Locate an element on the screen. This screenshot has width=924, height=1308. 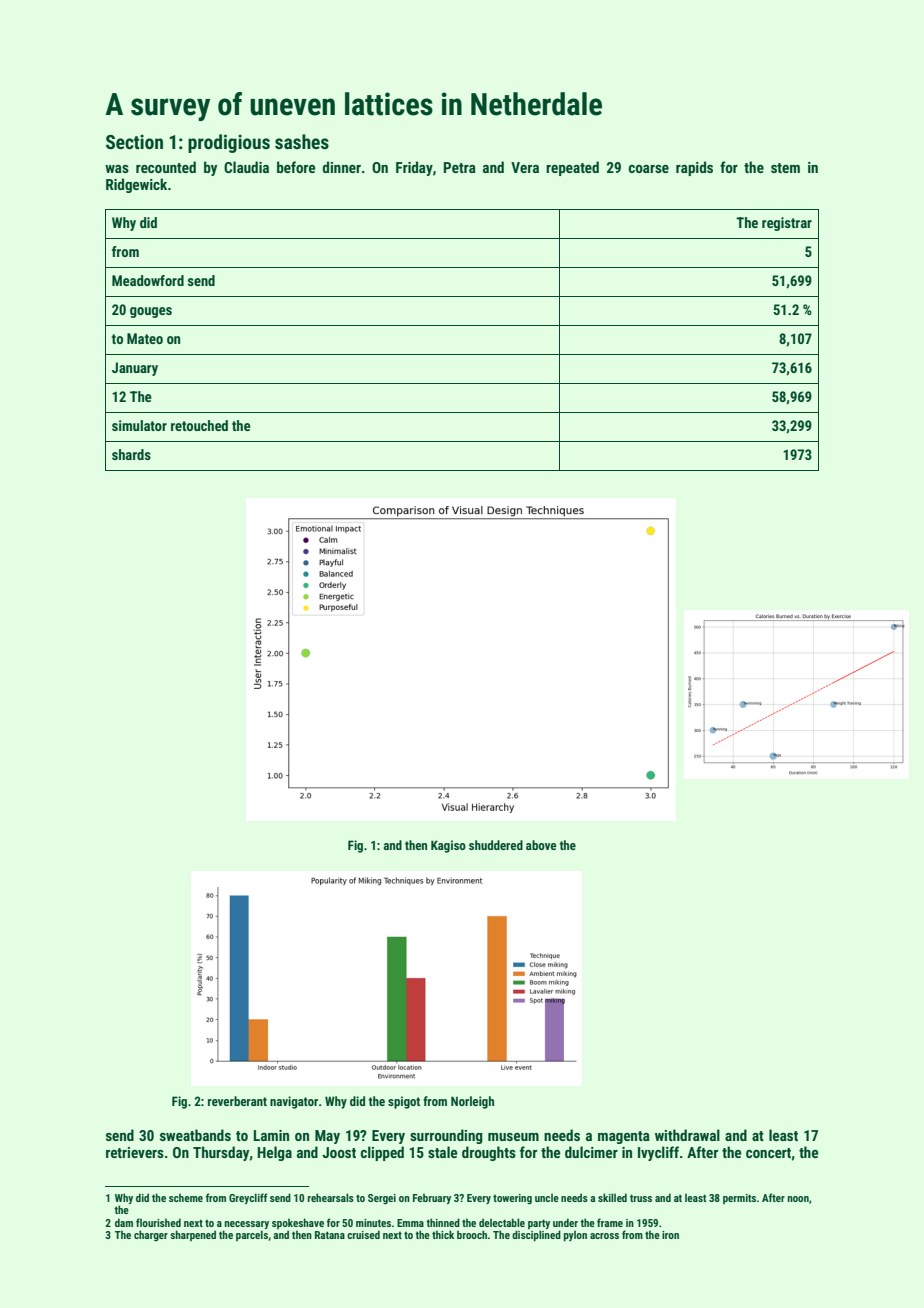
shuddered is located at coordinates (496, 845).
